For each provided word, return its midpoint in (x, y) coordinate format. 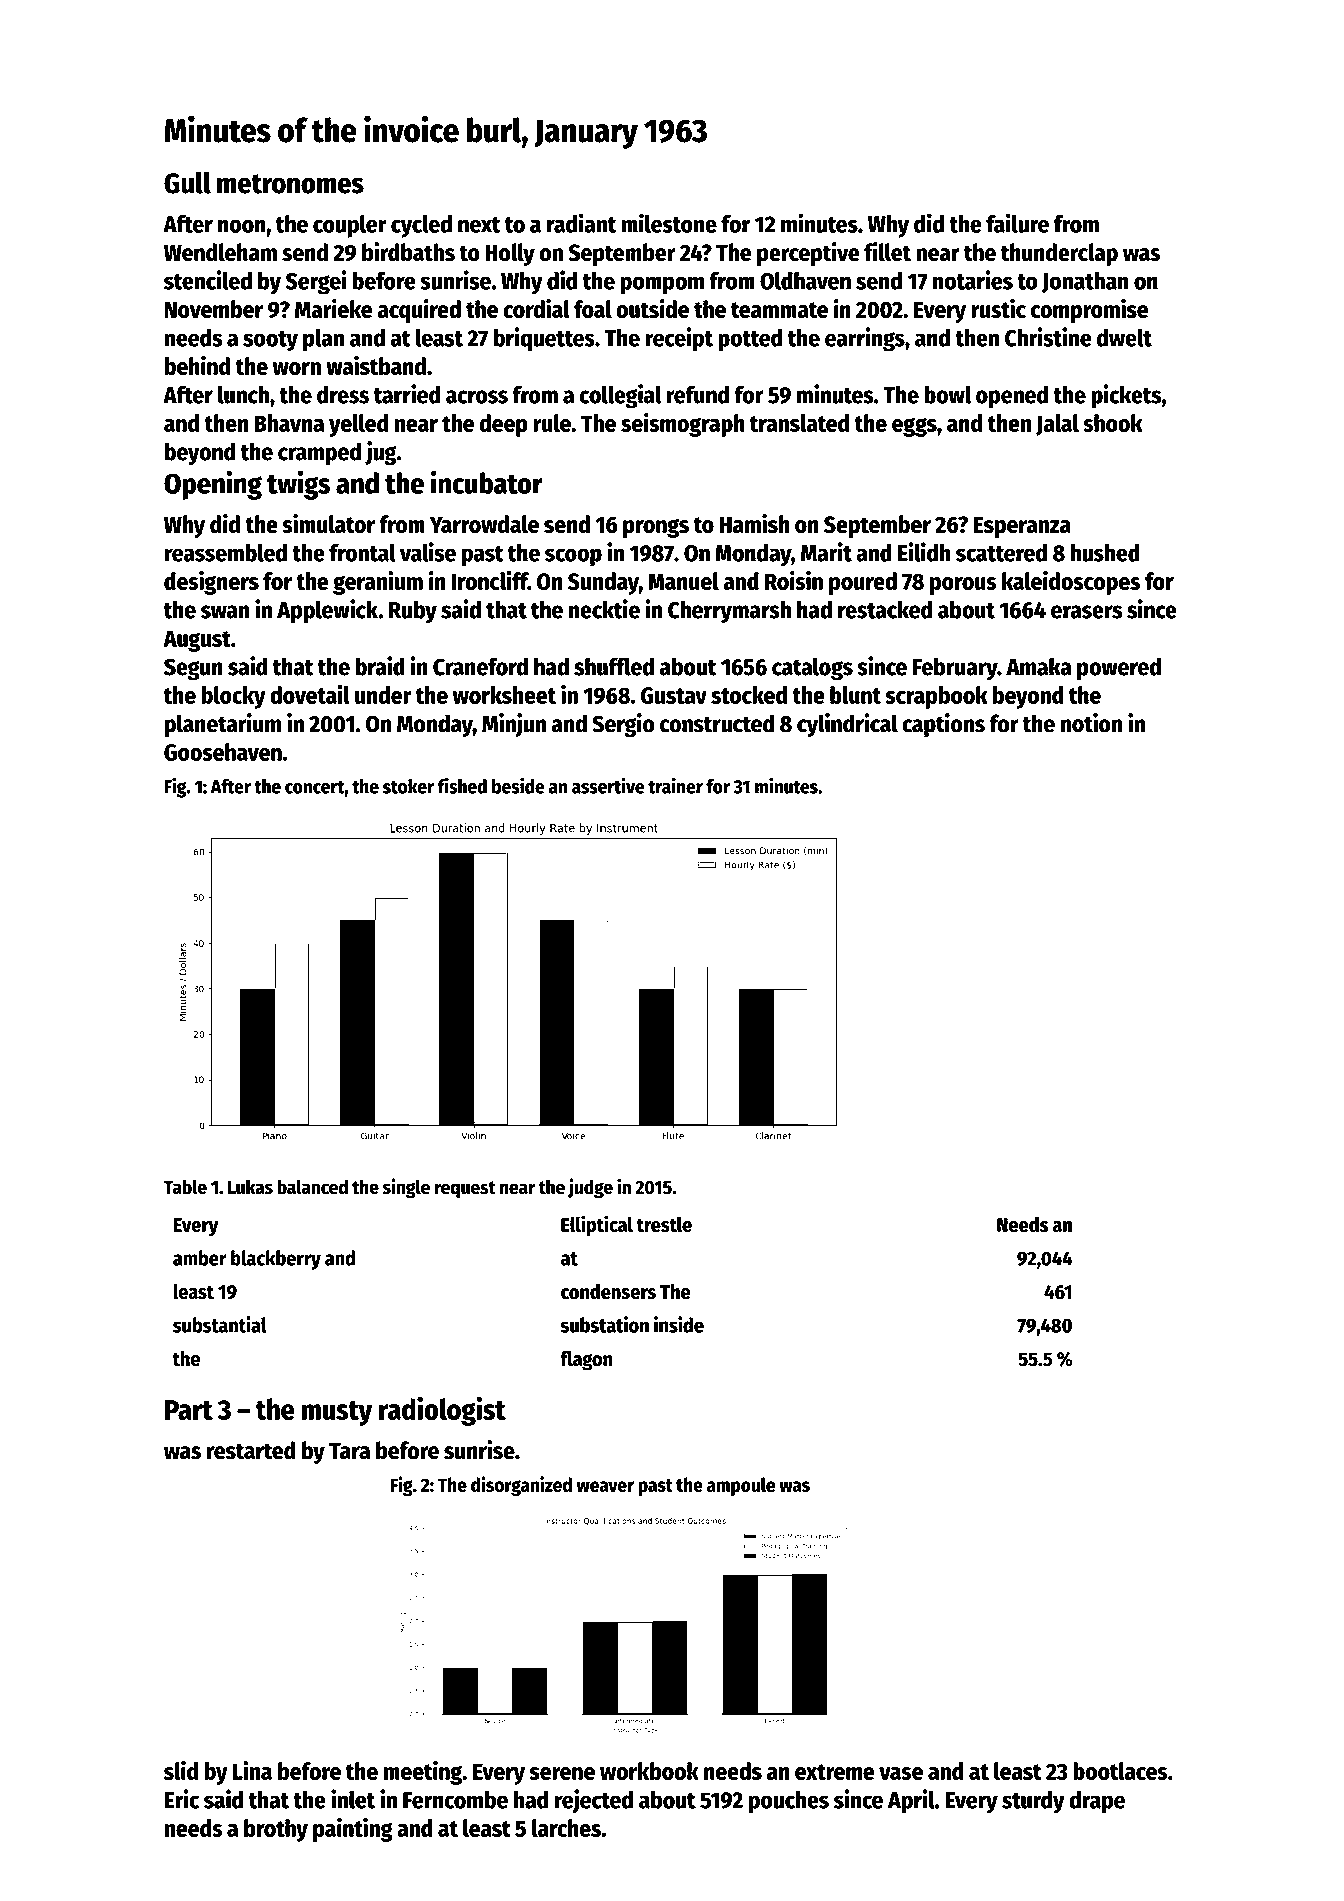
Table (185, 1187)
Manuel (683, 581)
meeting (422, 1773)
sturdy (1033, 1802)
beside (518, 786)
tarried (407, 394)
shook (1113, 423)
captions (943, 725)
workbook (649, 1771)
